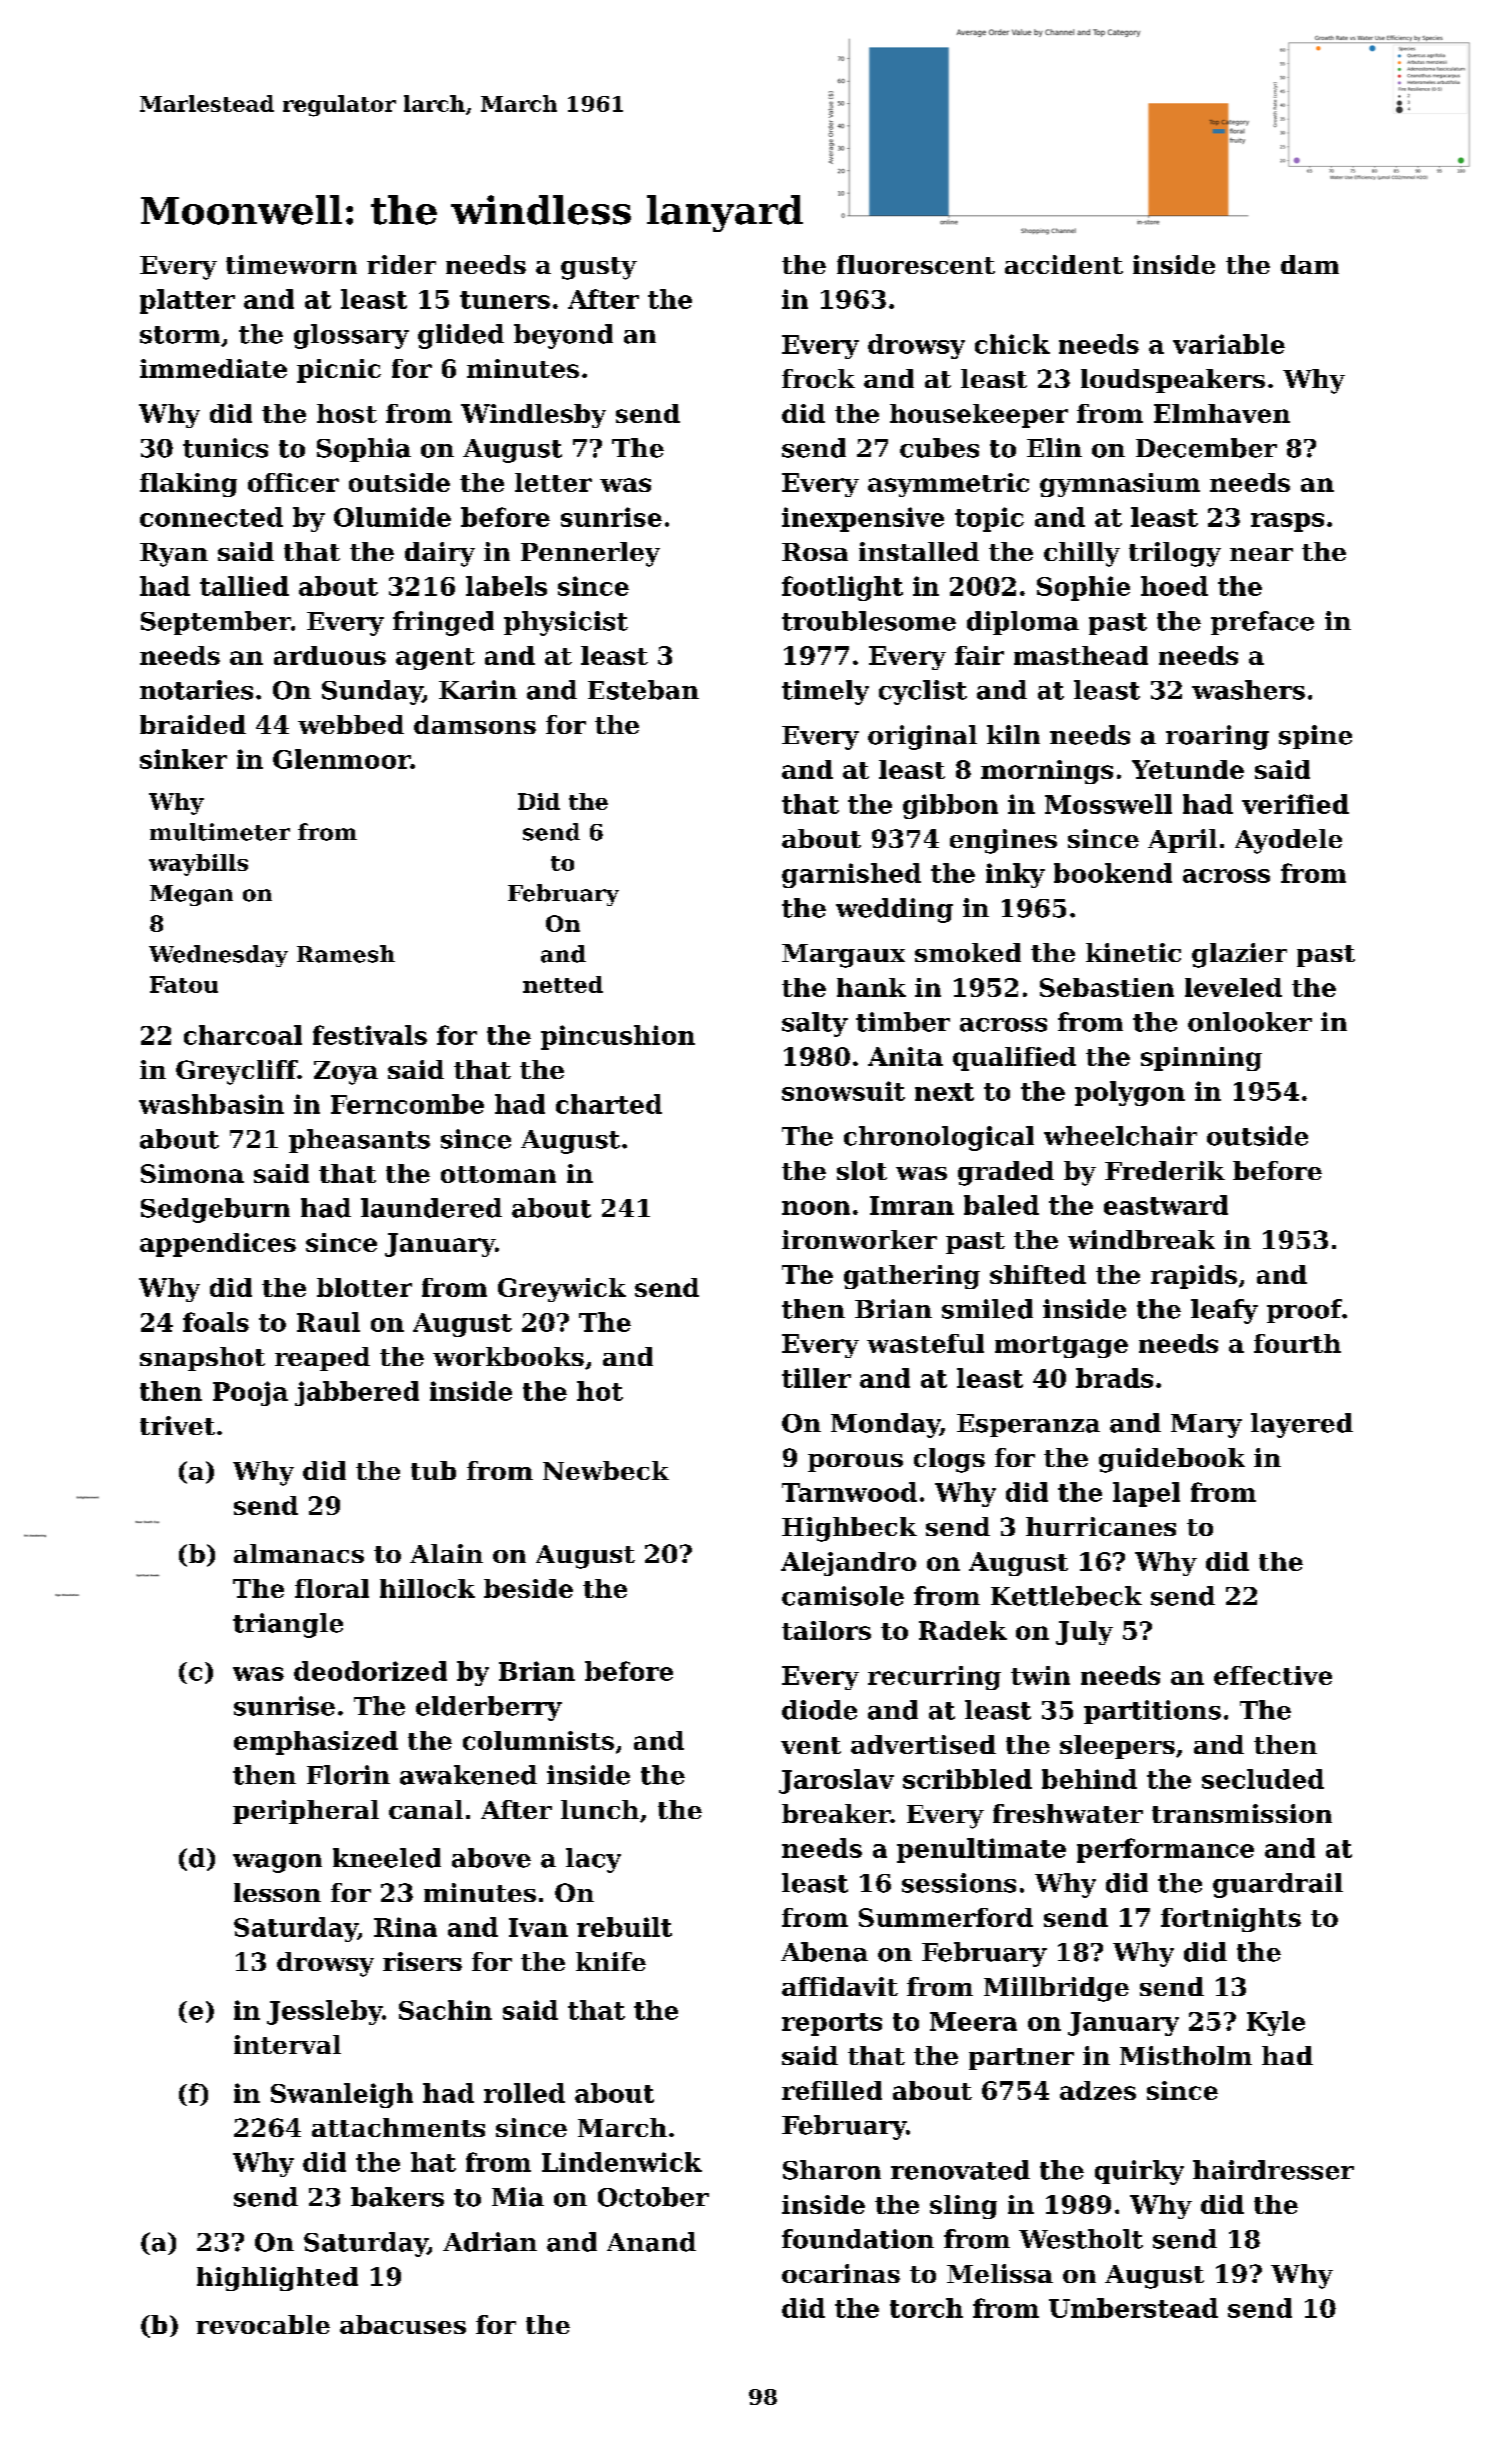  I want to click on host, so click(347, 413).
